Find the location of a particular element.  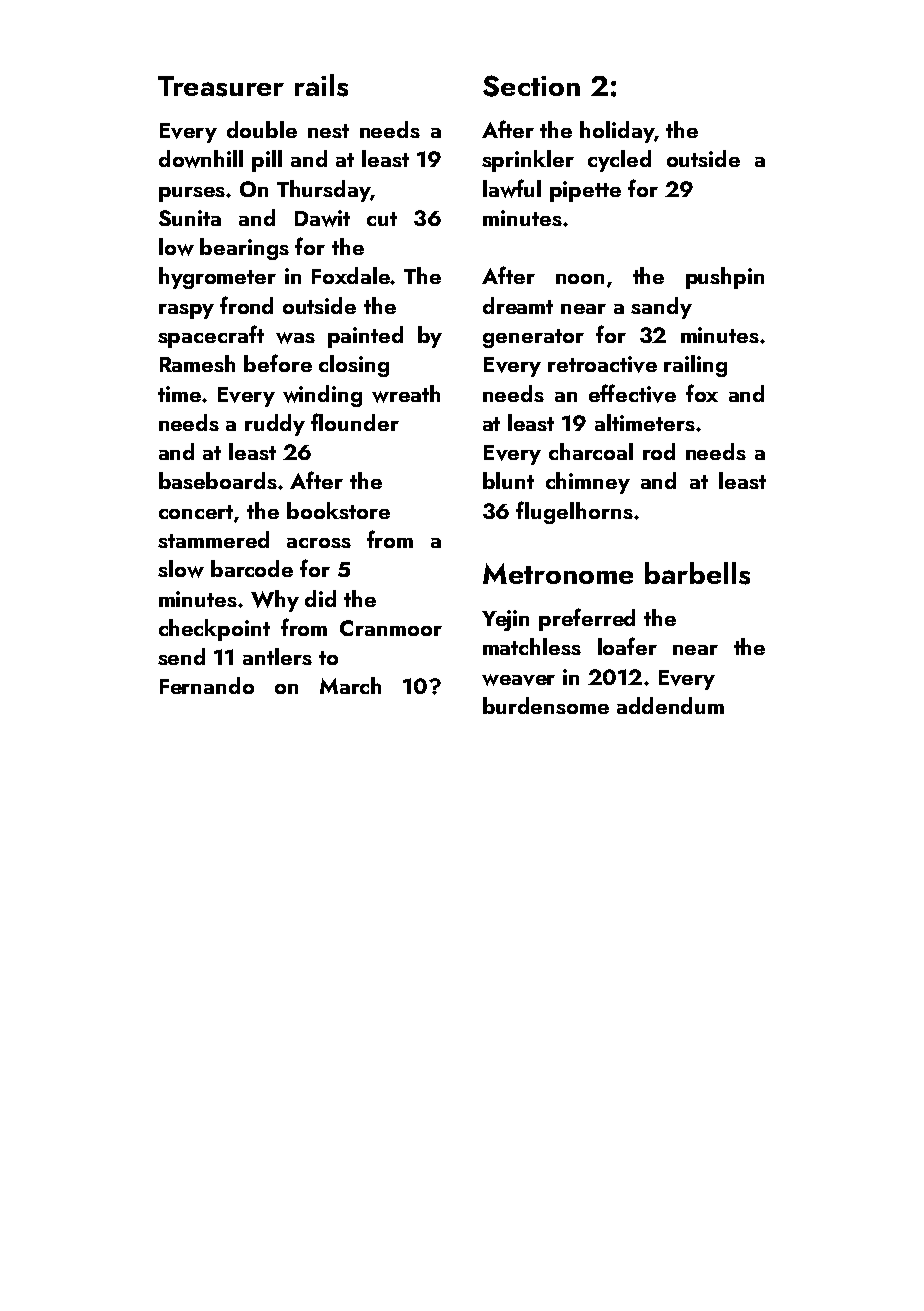

Section is located at coordinates (531, 86).
